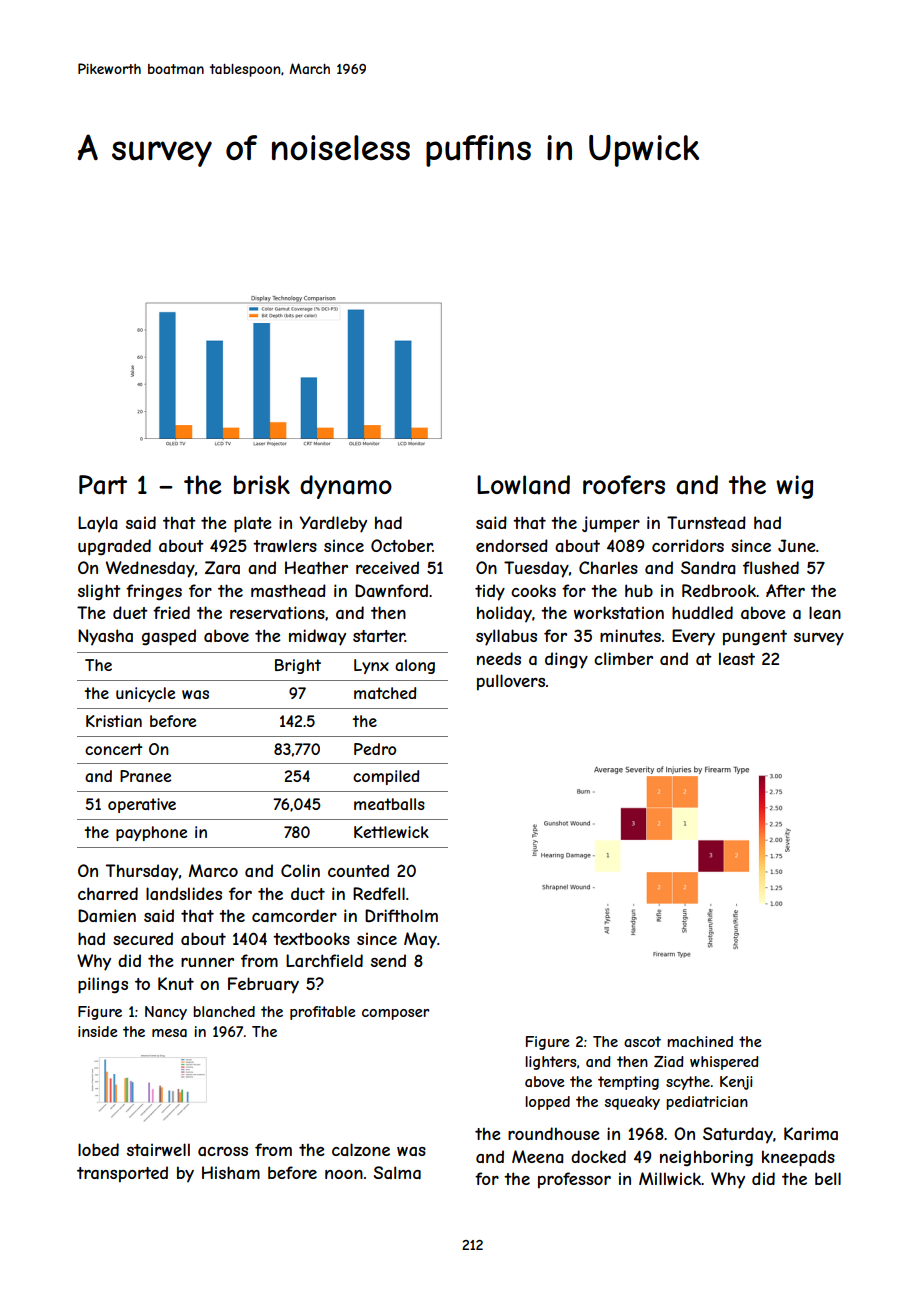  Describe the element at coordinates (630, 635) in the screenshot. I see `minutes` at that location.
